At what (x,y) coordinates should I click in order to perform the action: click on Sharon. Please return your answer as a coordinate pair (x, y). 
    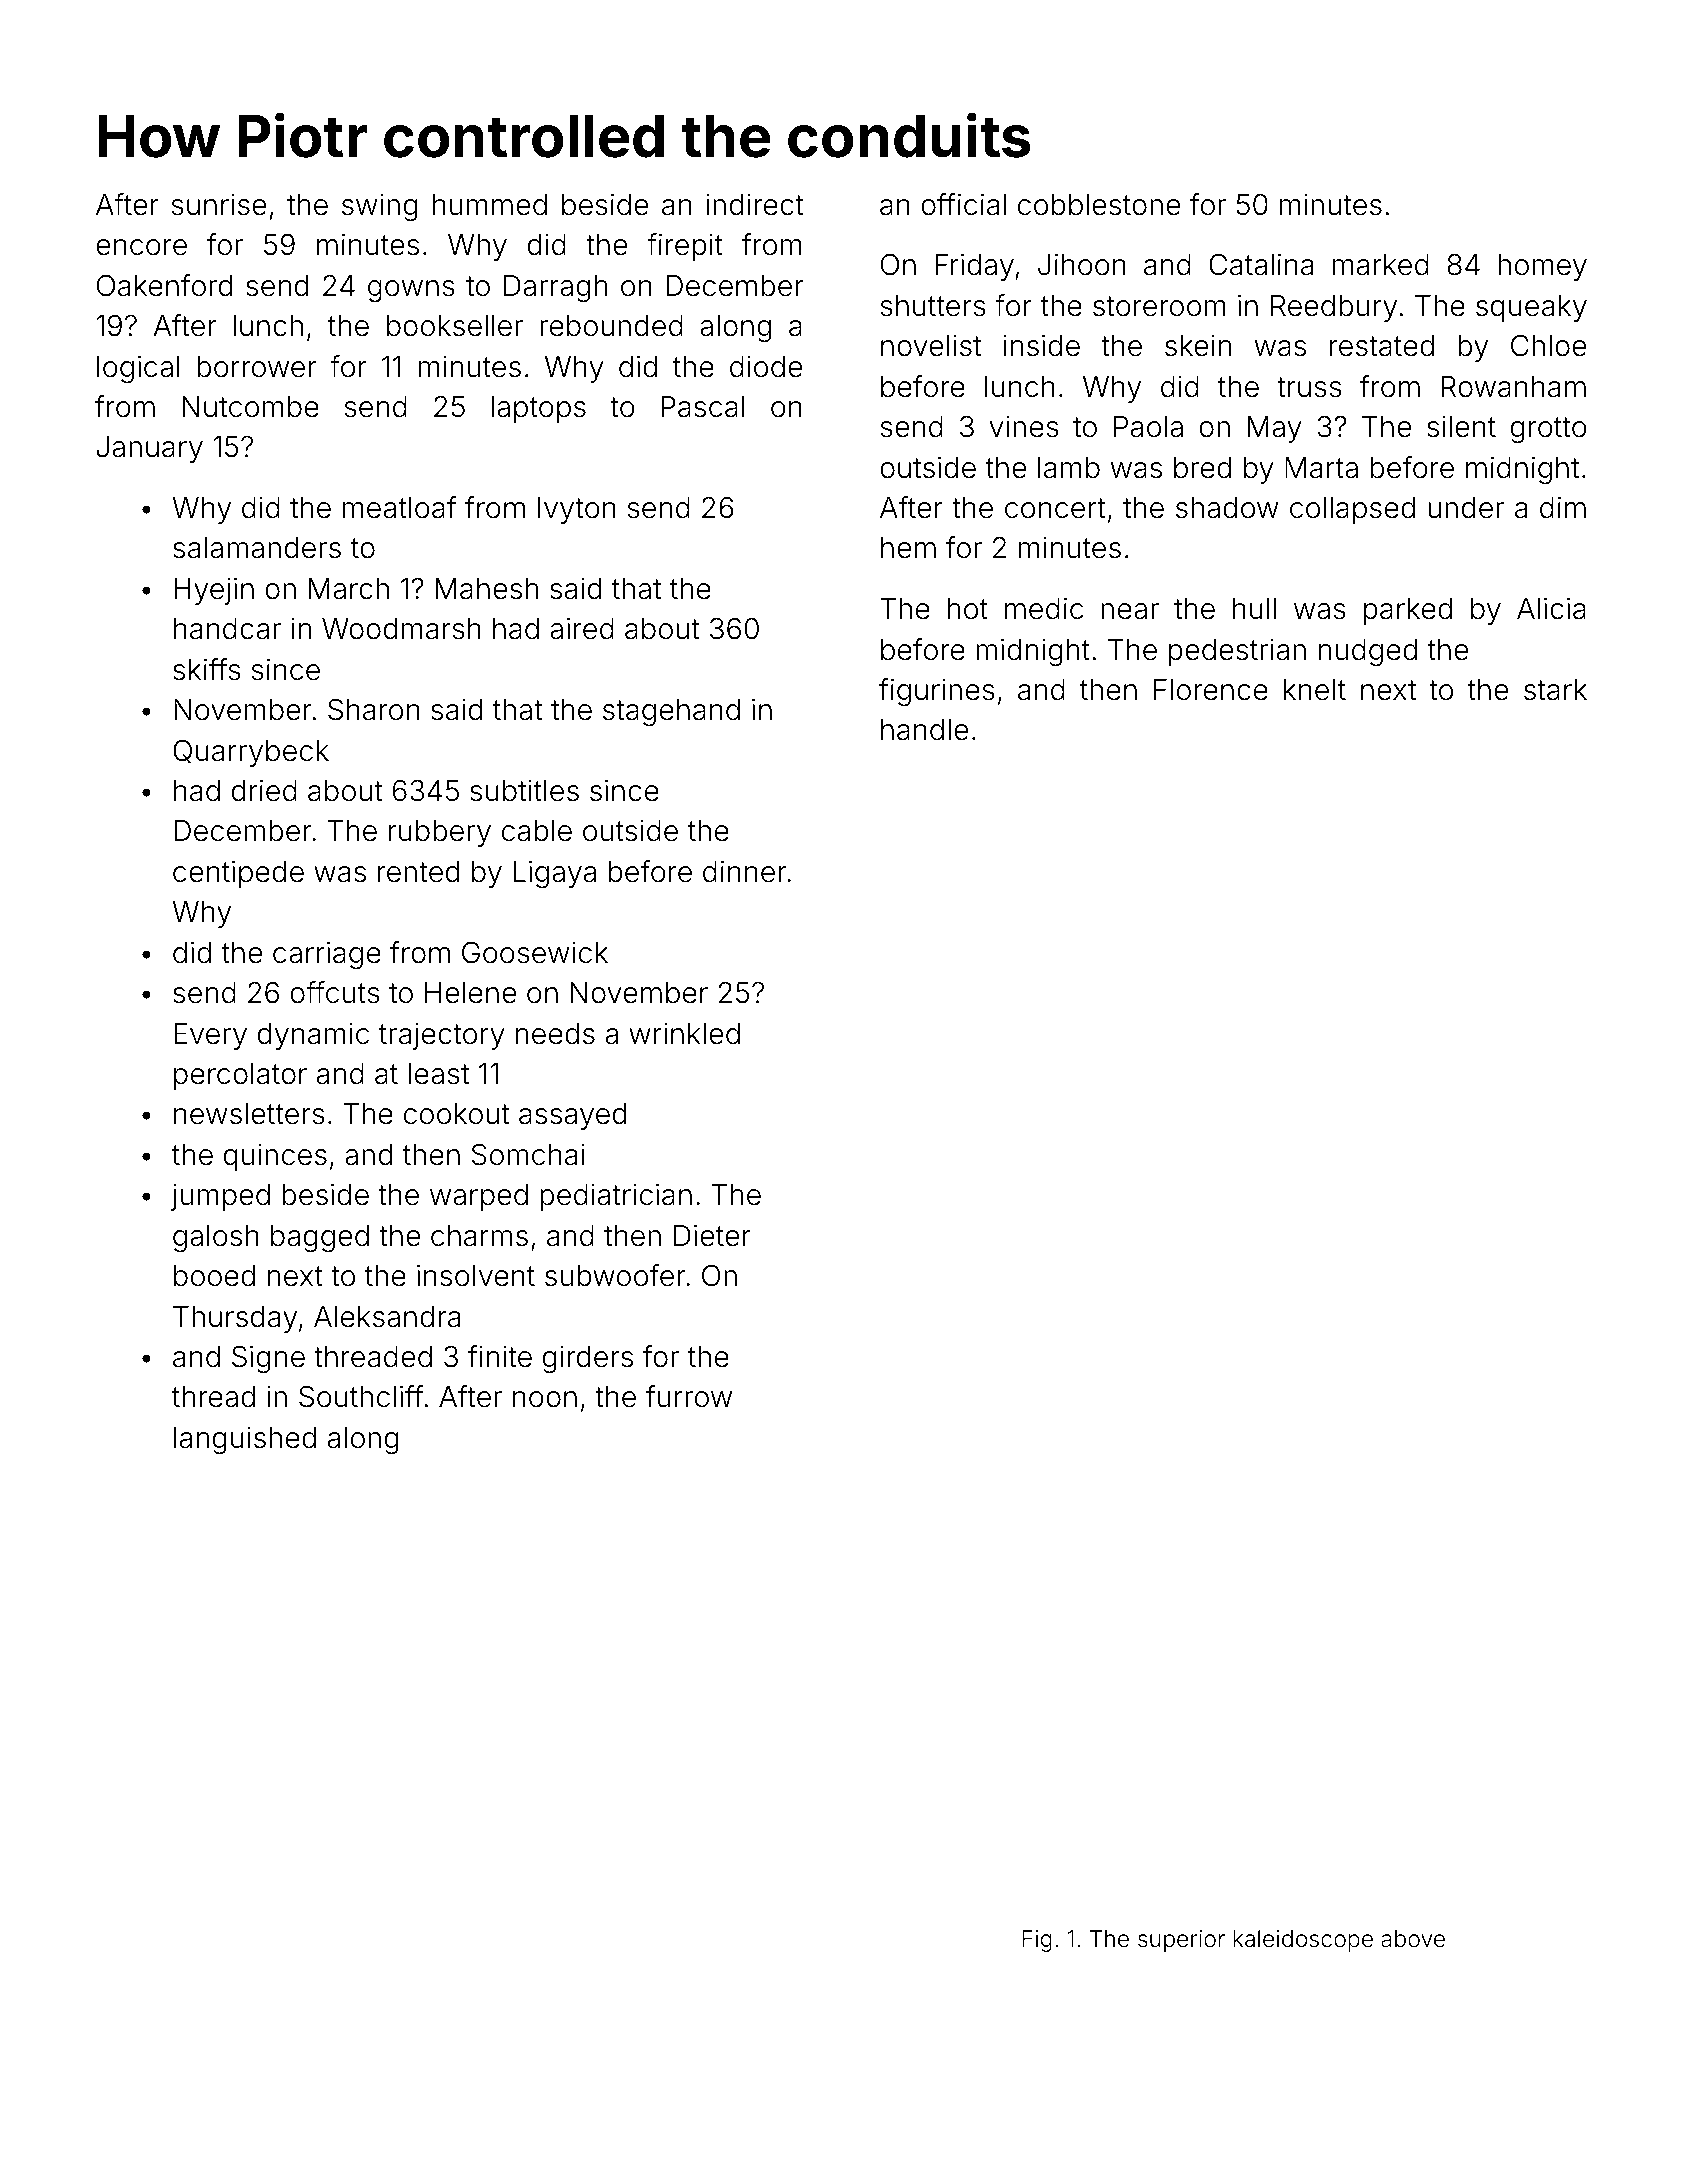
    Looking at the image, I should click on (374, 709).
